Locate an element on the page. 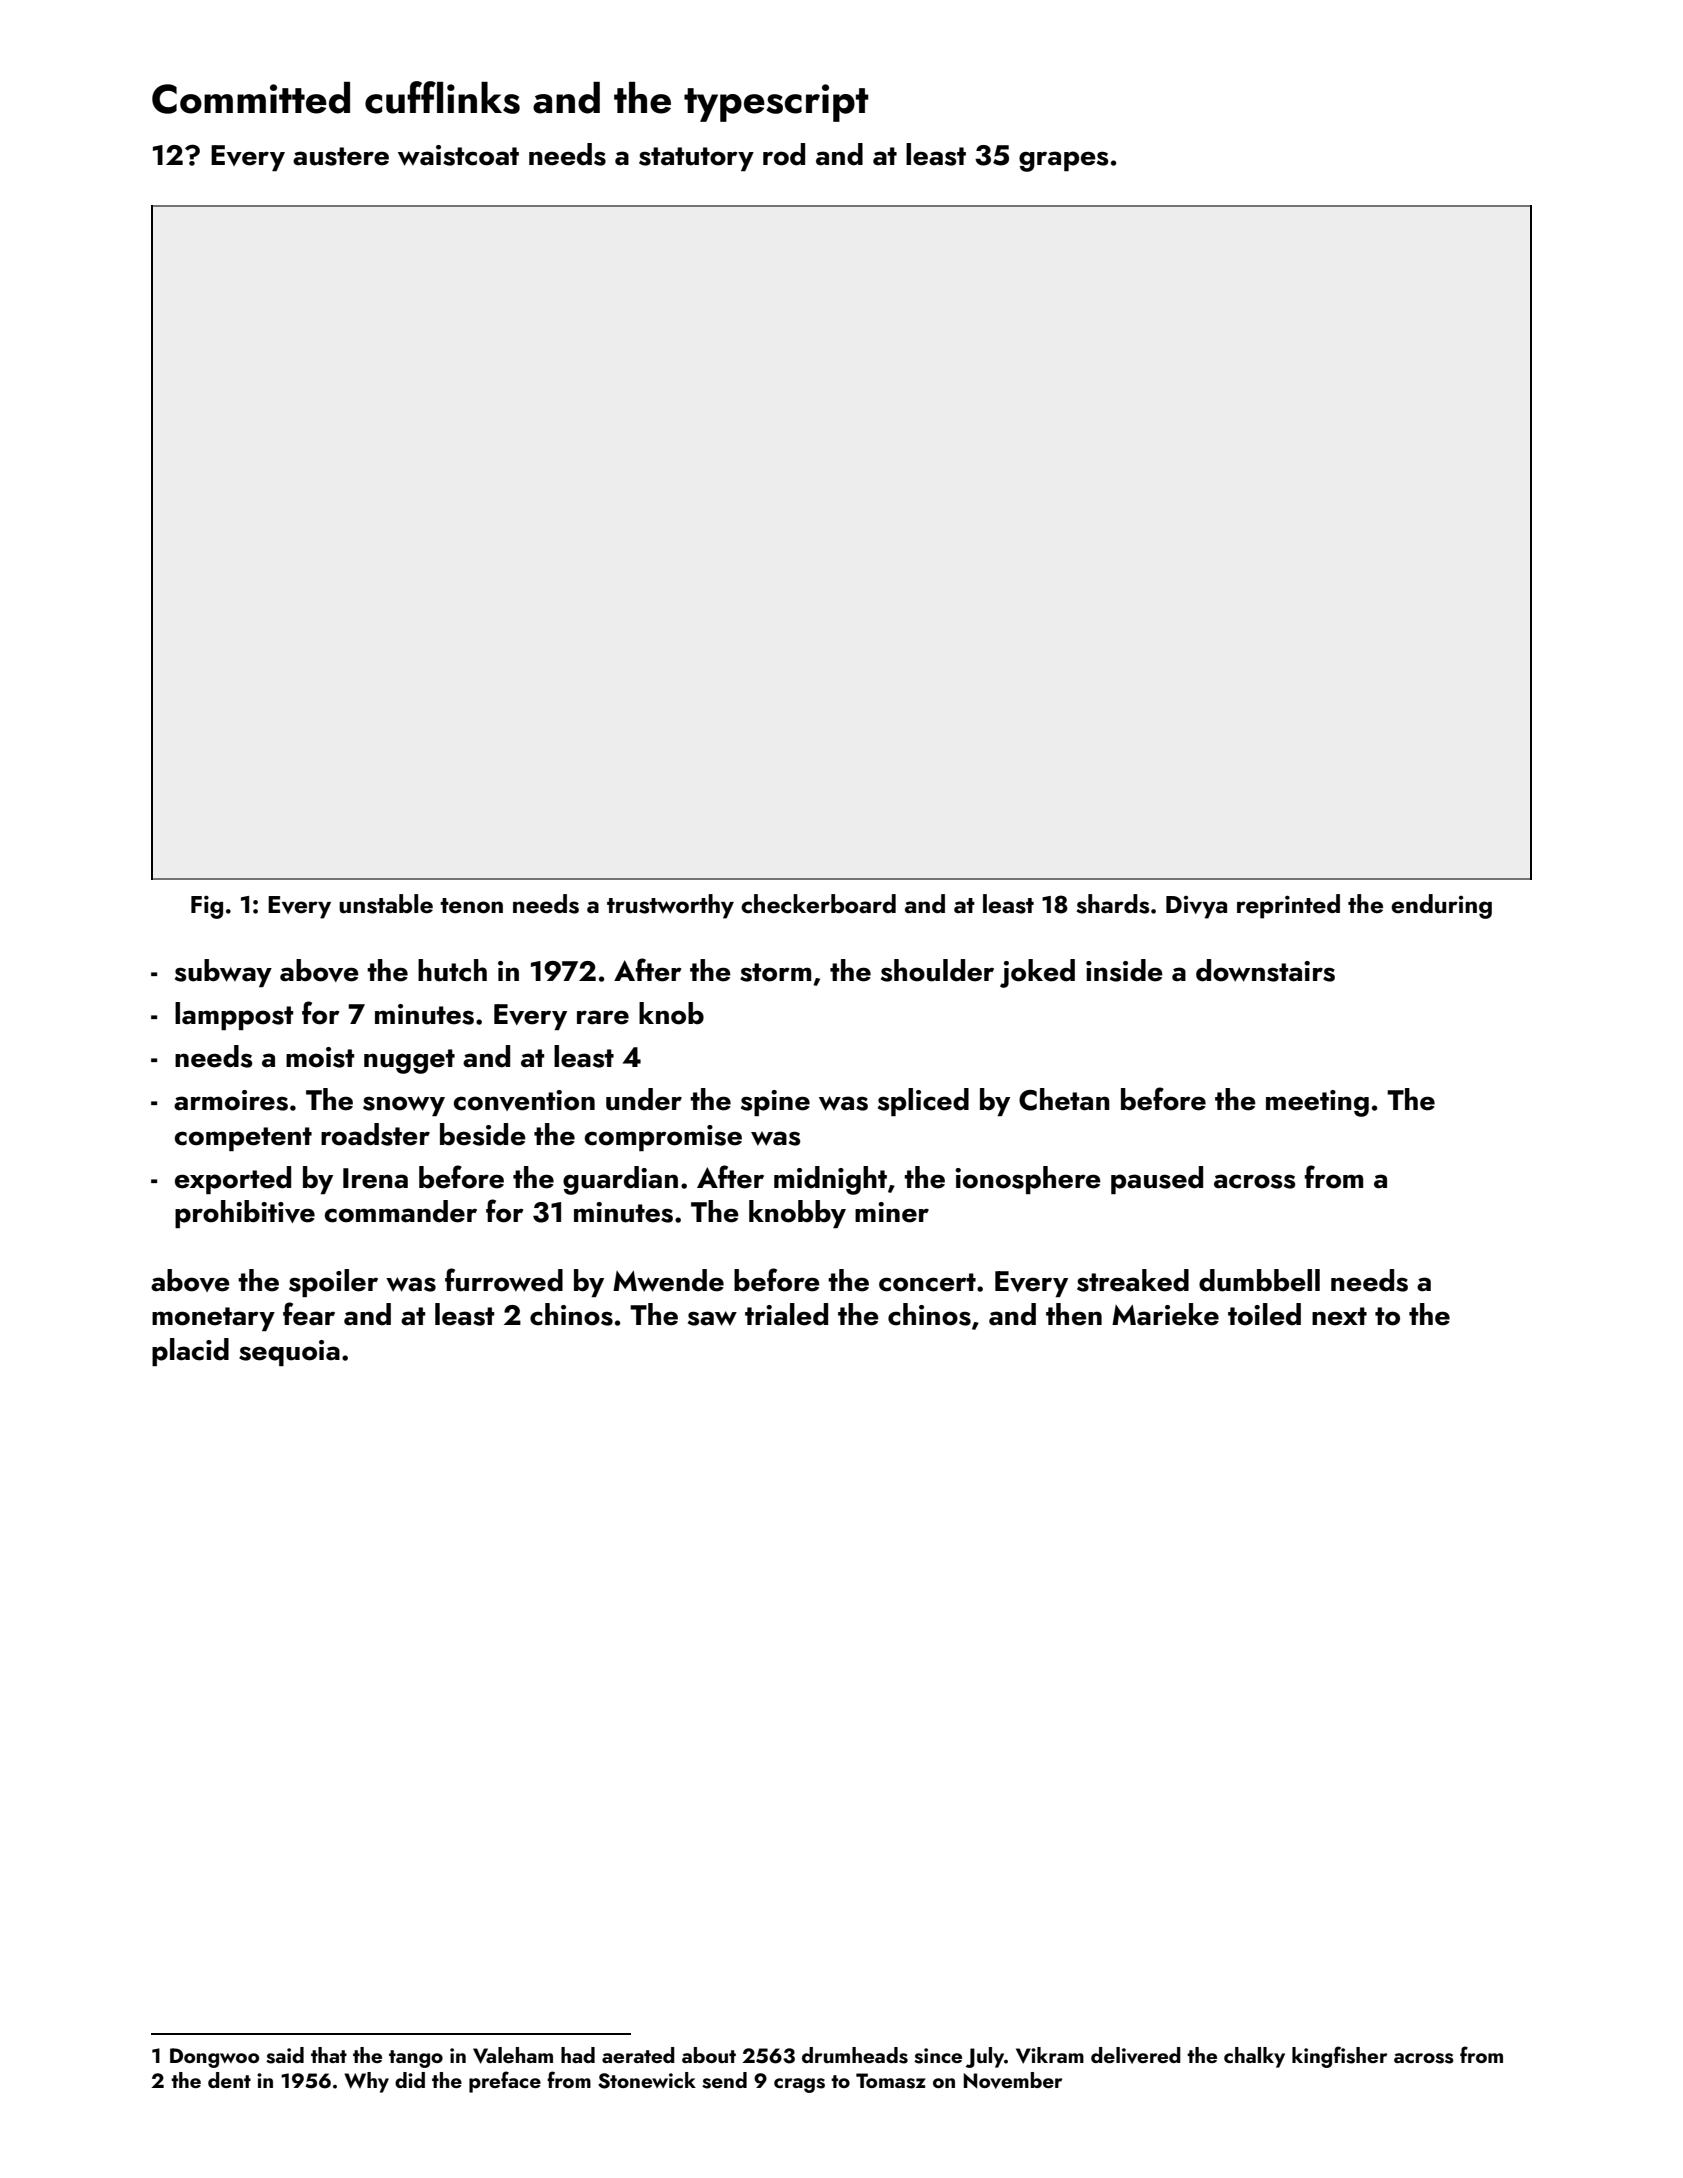 This image has width=1683, height=2178. grapes is located at coordinates (1064, 161).
